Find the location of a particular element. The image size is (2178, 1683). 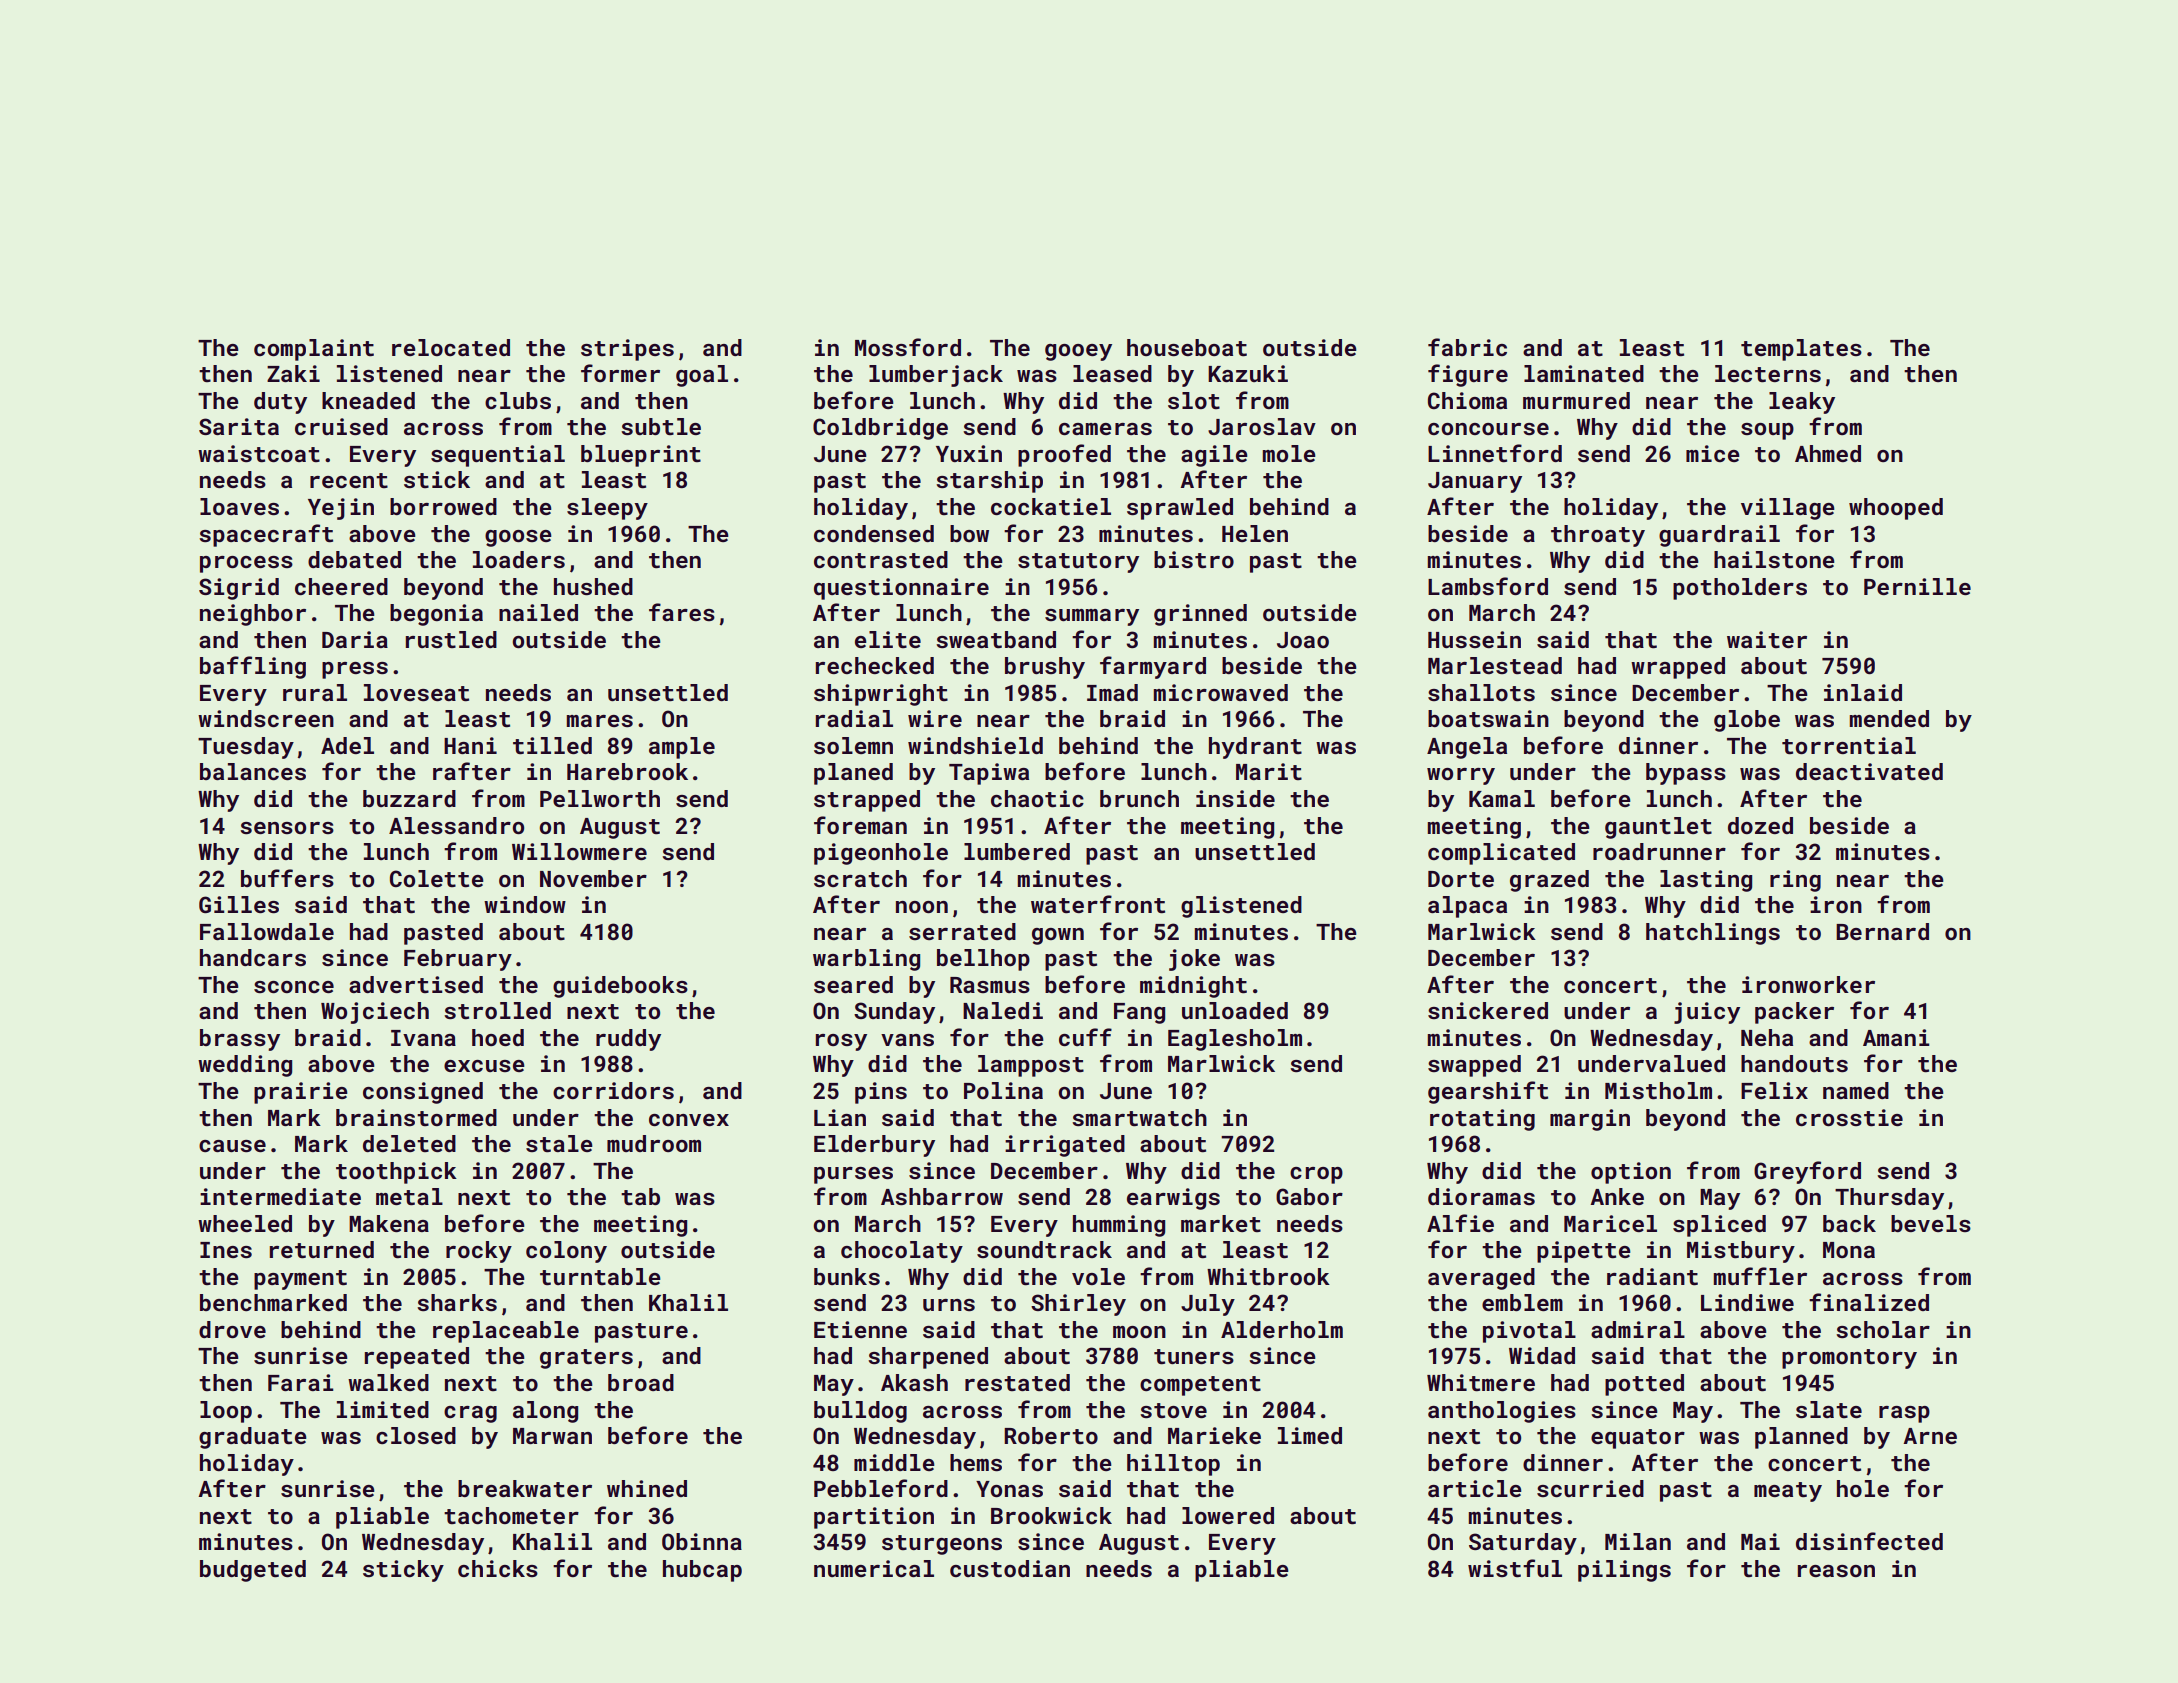

inside is located at coordinates (1235, 798).
